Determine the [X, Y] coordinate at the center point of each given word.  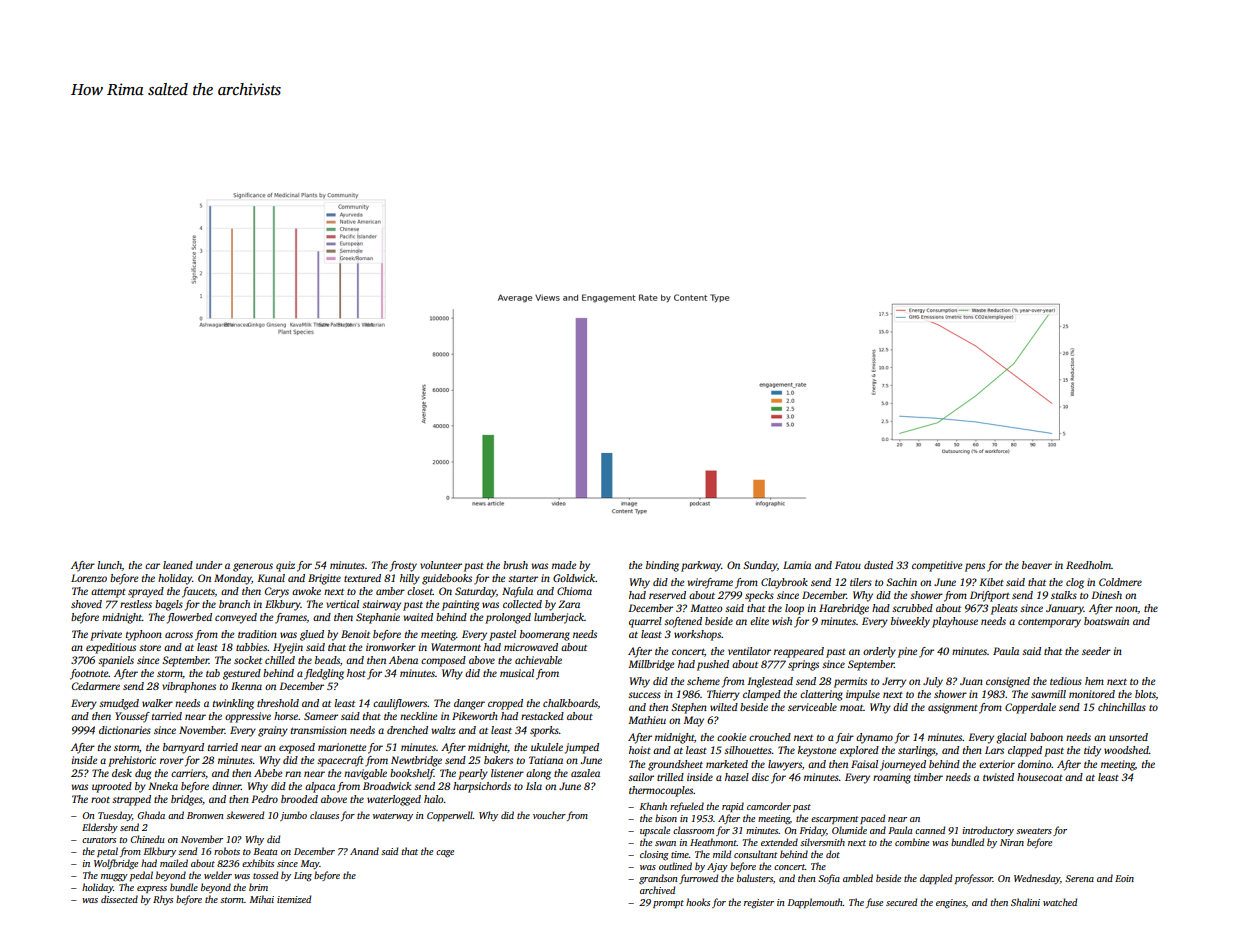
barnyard [183, 748]
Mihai [262, 899]
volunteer [441, 565]
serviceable [812, 707]
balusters [755, 878]
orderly [879, 652]
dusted [878, 565]
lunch [109, 565]
